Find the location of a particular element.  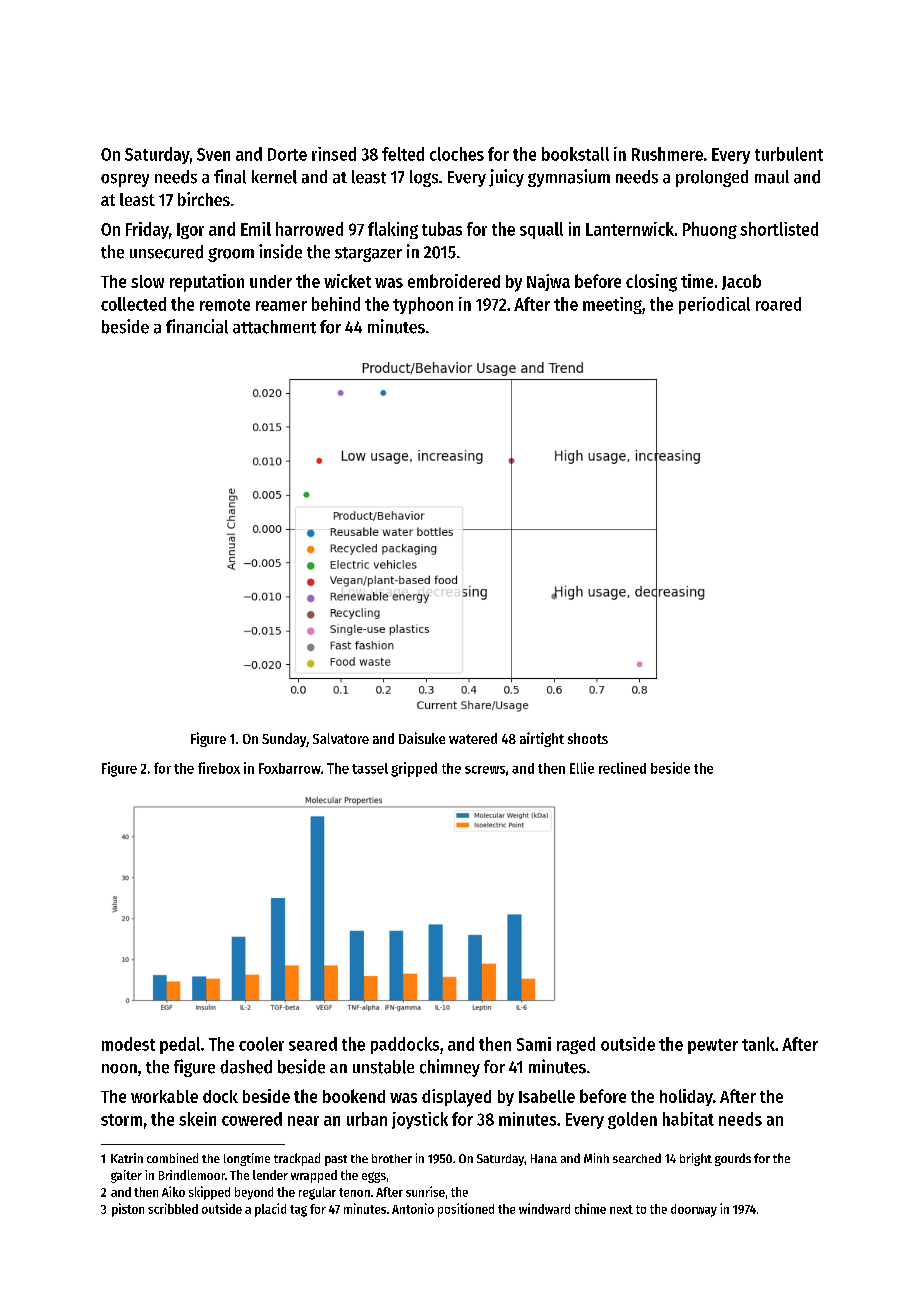

Sven is located at coordinates (213, 154).
